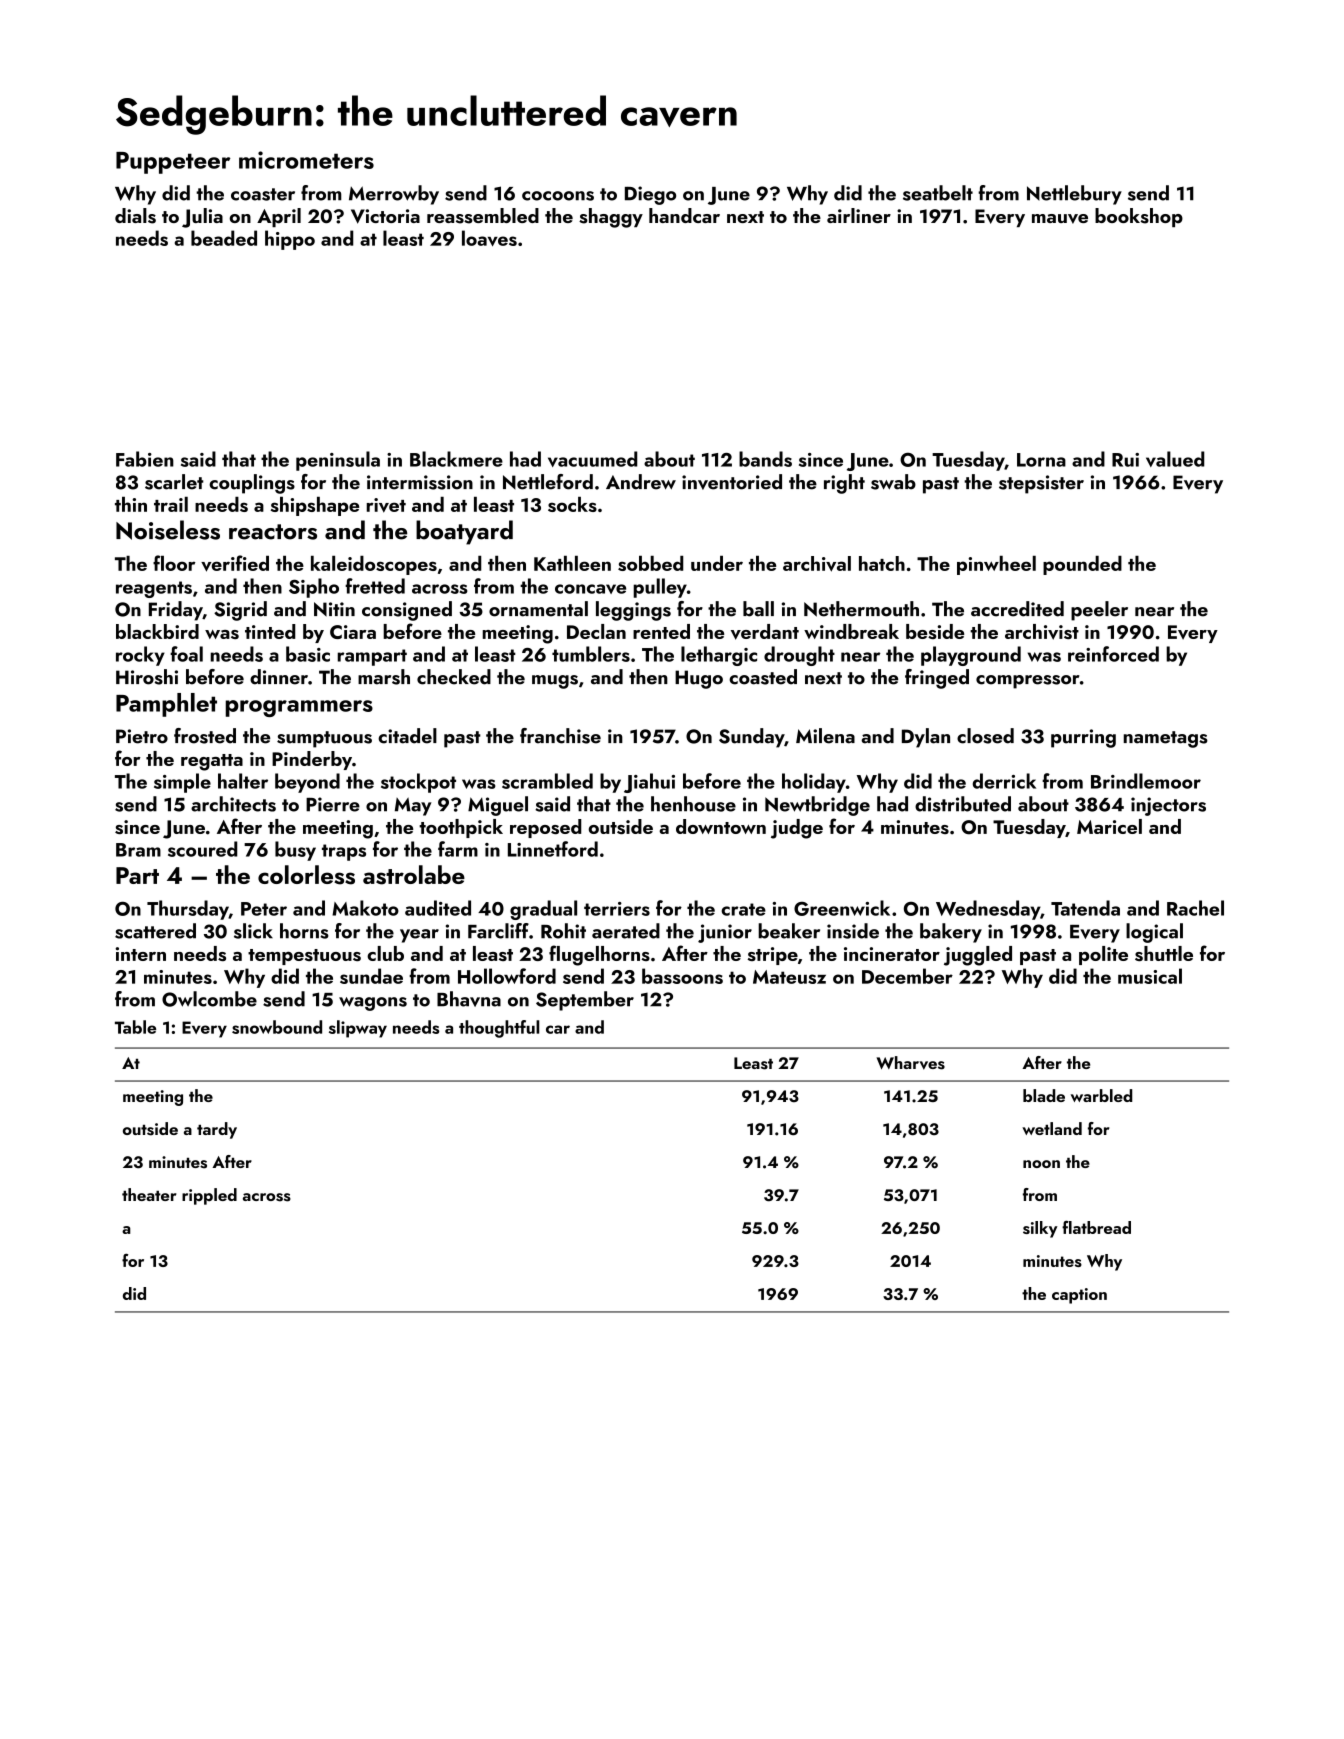  What do you see at coordinates (1164, 953) in the screenshot?
I see `shuttle` at bounding box center [1164, 953].
